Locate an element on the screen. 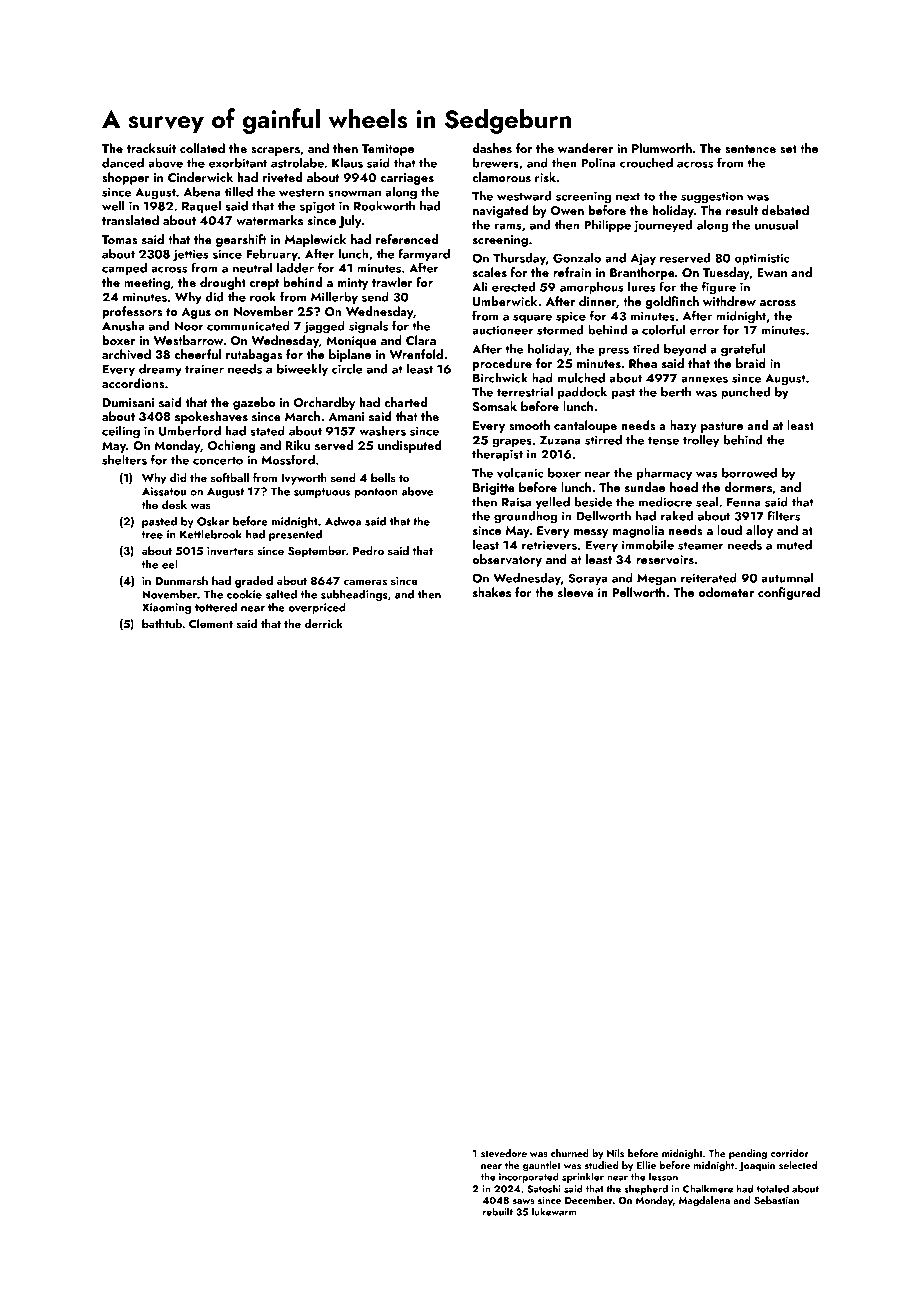 Image resolution: width=924 pixels, height=1308 pixels. stevedore is located at coordinates (504, 1153).
